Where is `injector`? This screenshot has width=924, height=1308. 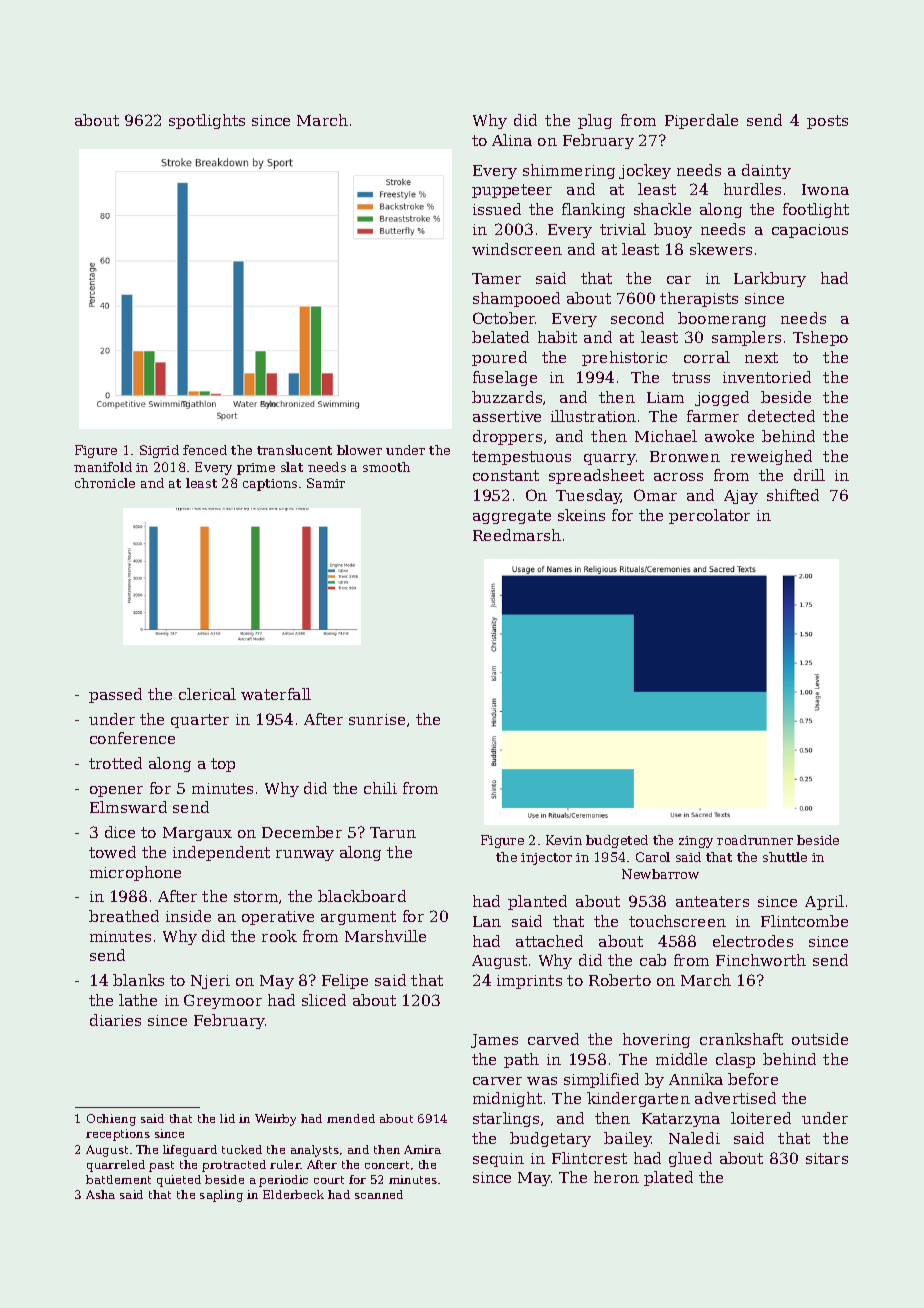
injector is located at coordinates (546, 859).
